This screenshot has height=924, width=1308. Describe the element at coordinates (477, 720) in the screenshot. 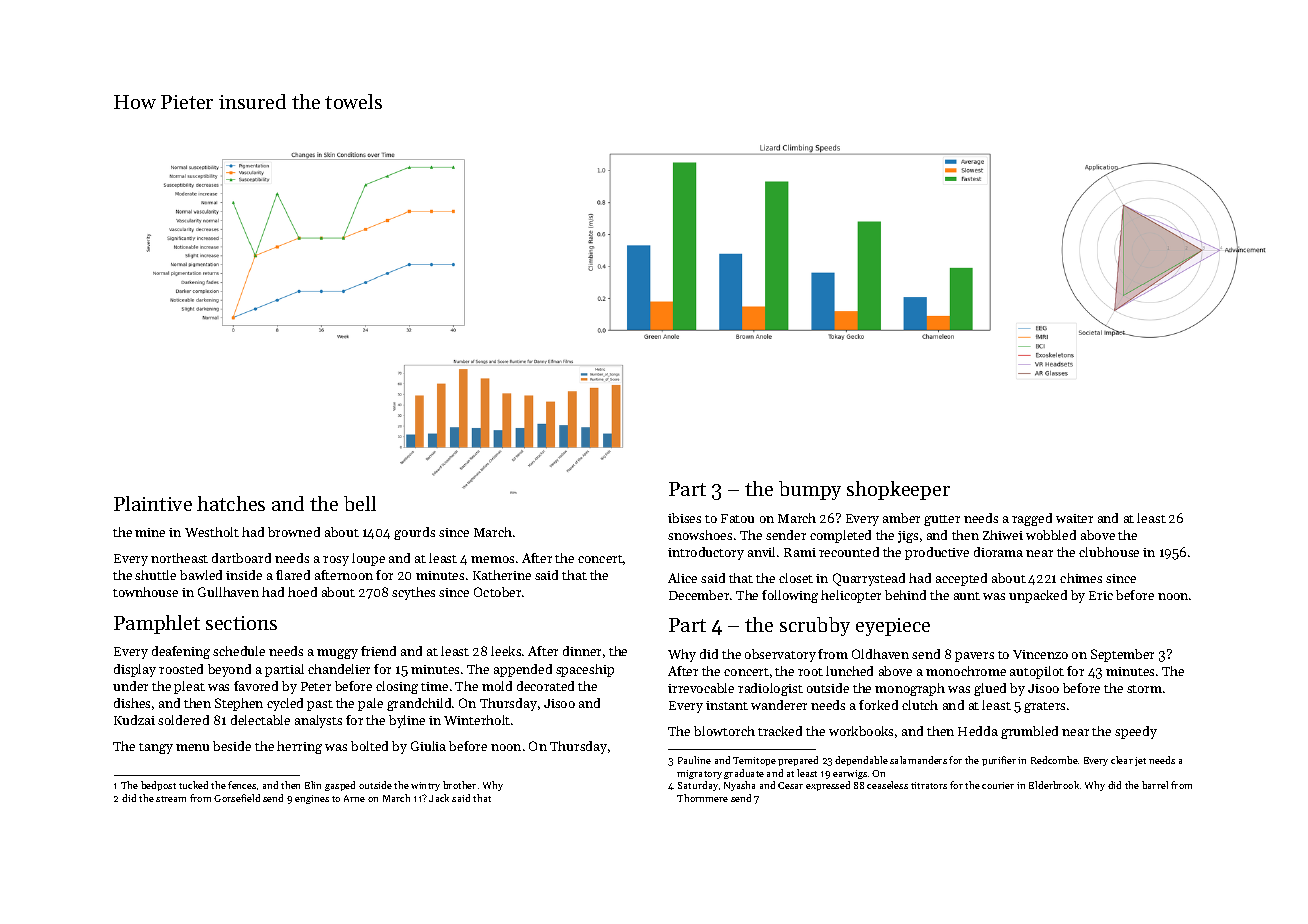

I see `Winterholt` at that location.
